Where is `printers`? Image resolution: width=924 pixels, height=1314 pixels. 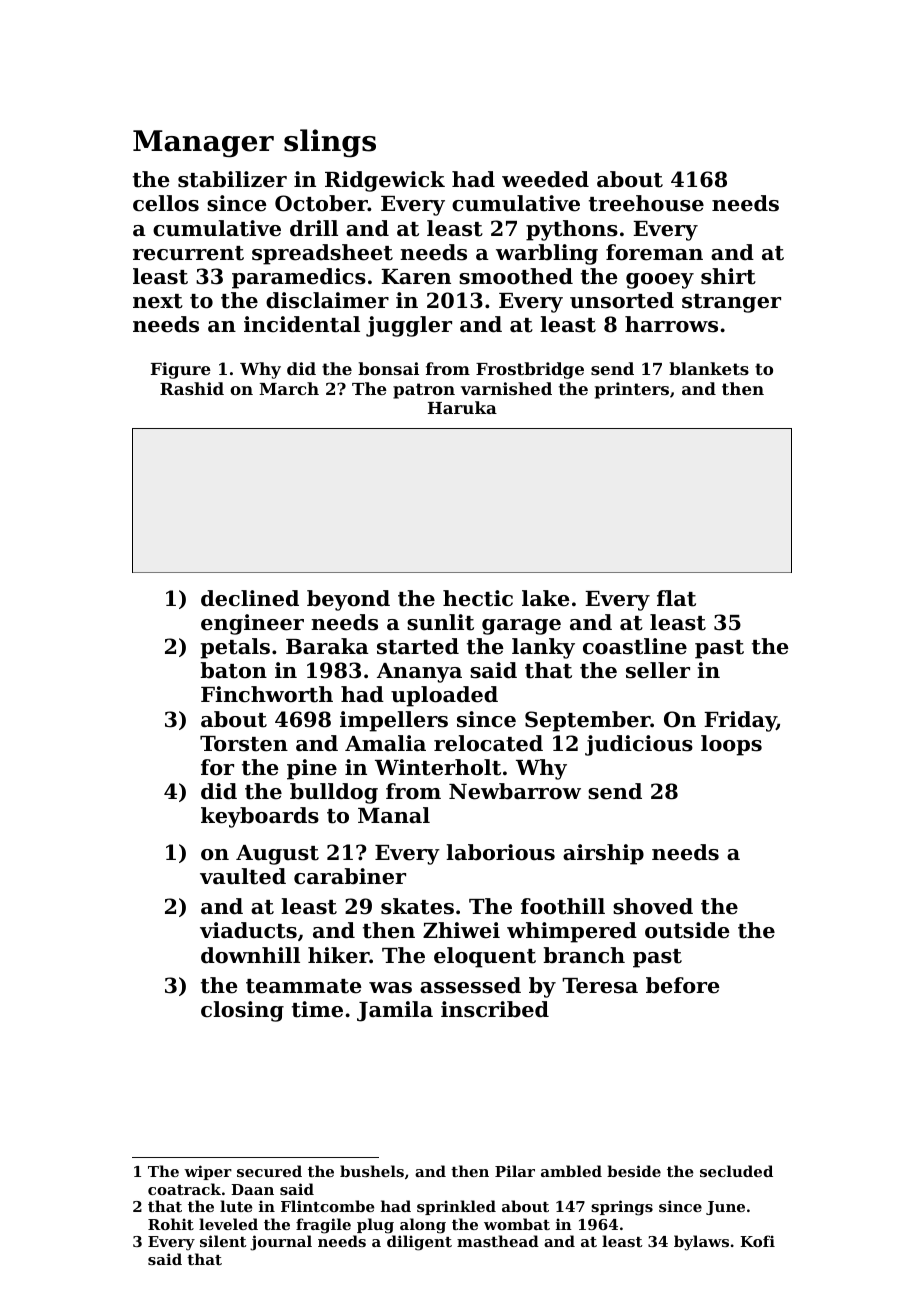
printers is located at coordinates (632, 390).
